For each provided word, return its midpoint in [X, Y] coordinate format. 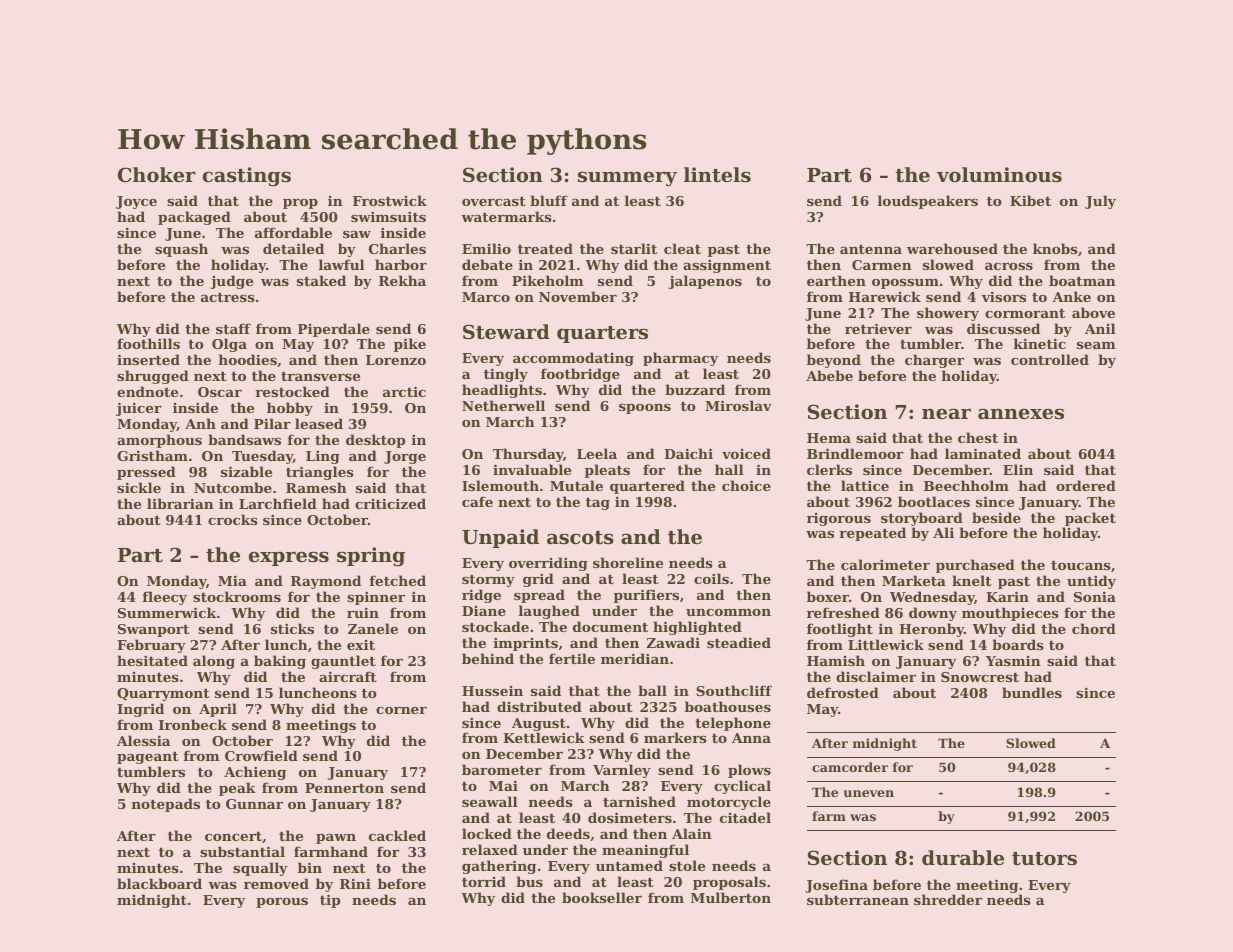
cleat [682, 248]
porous [282, 903]
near [946, 413]
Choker [157, 175]
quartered [647, 487]
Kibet [1030, 200]
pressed [146, 473]
